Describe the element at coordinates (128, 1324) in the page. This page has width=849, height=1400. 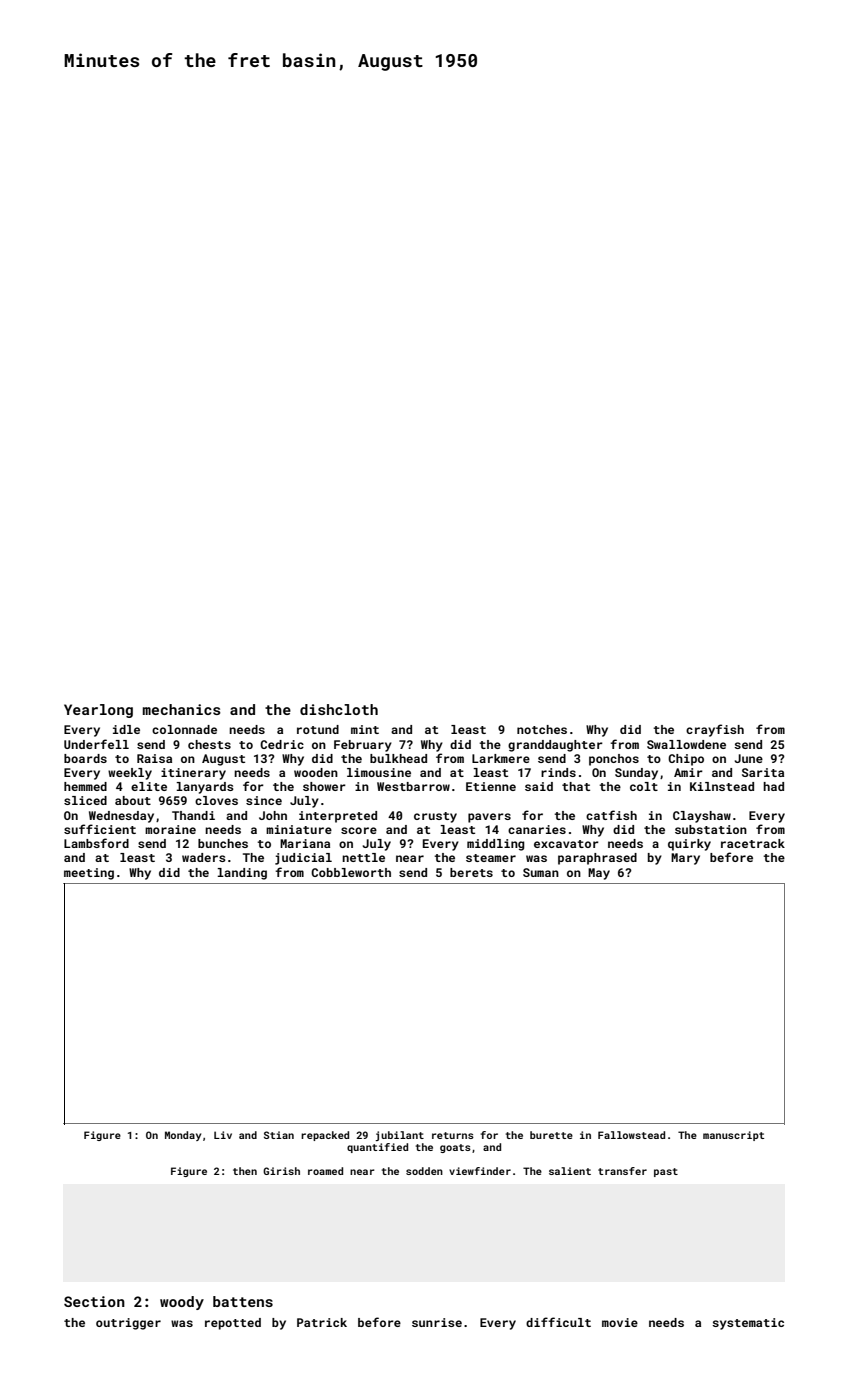
I see `outrigger` at that location.
